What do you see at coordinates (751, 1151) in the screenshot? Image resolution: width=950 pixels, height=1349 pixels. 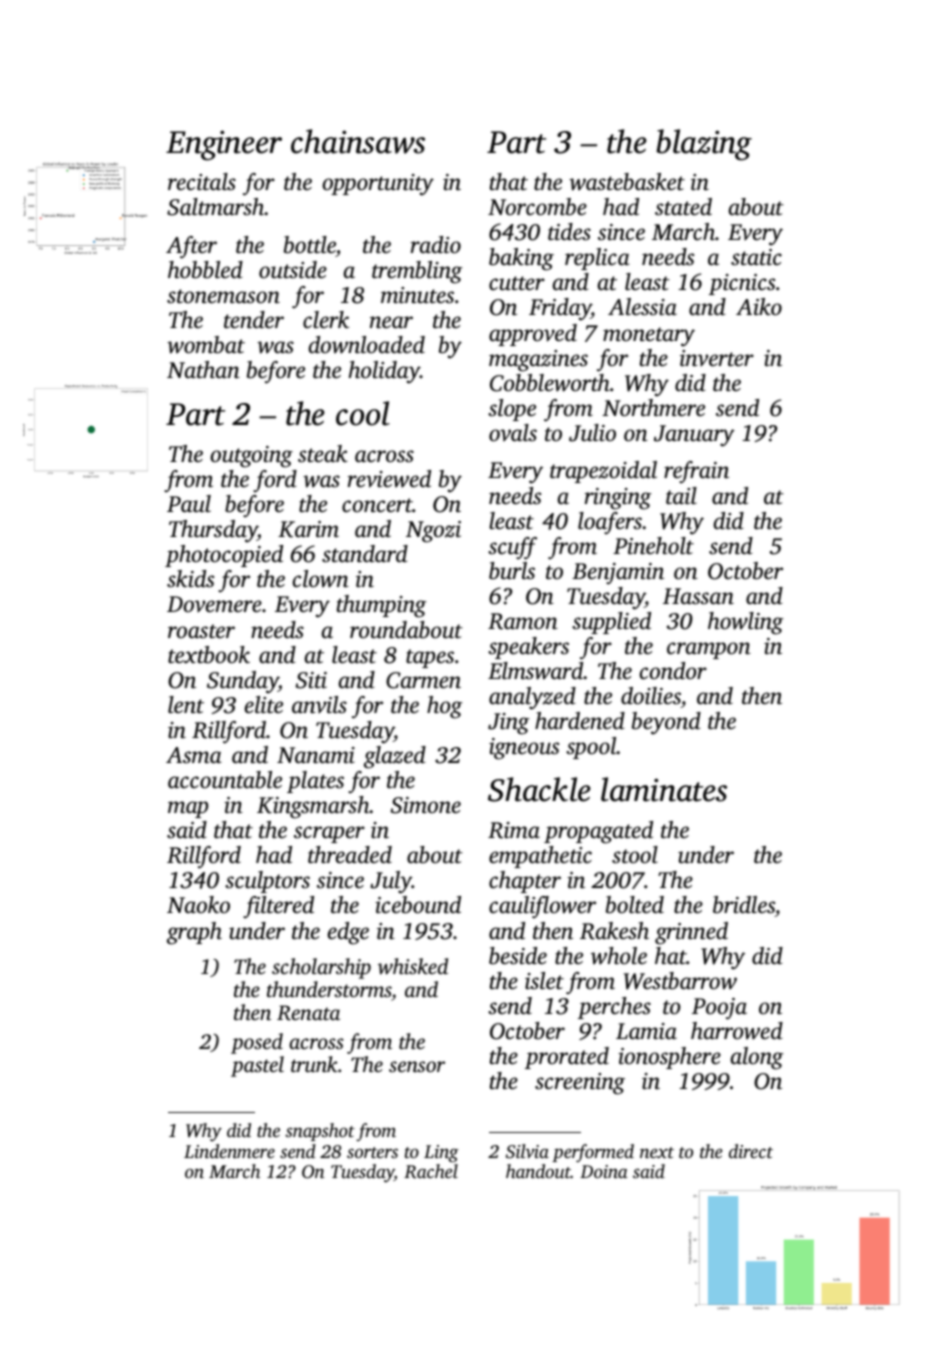 I see `direct` at bounding box center [751, 1151].
